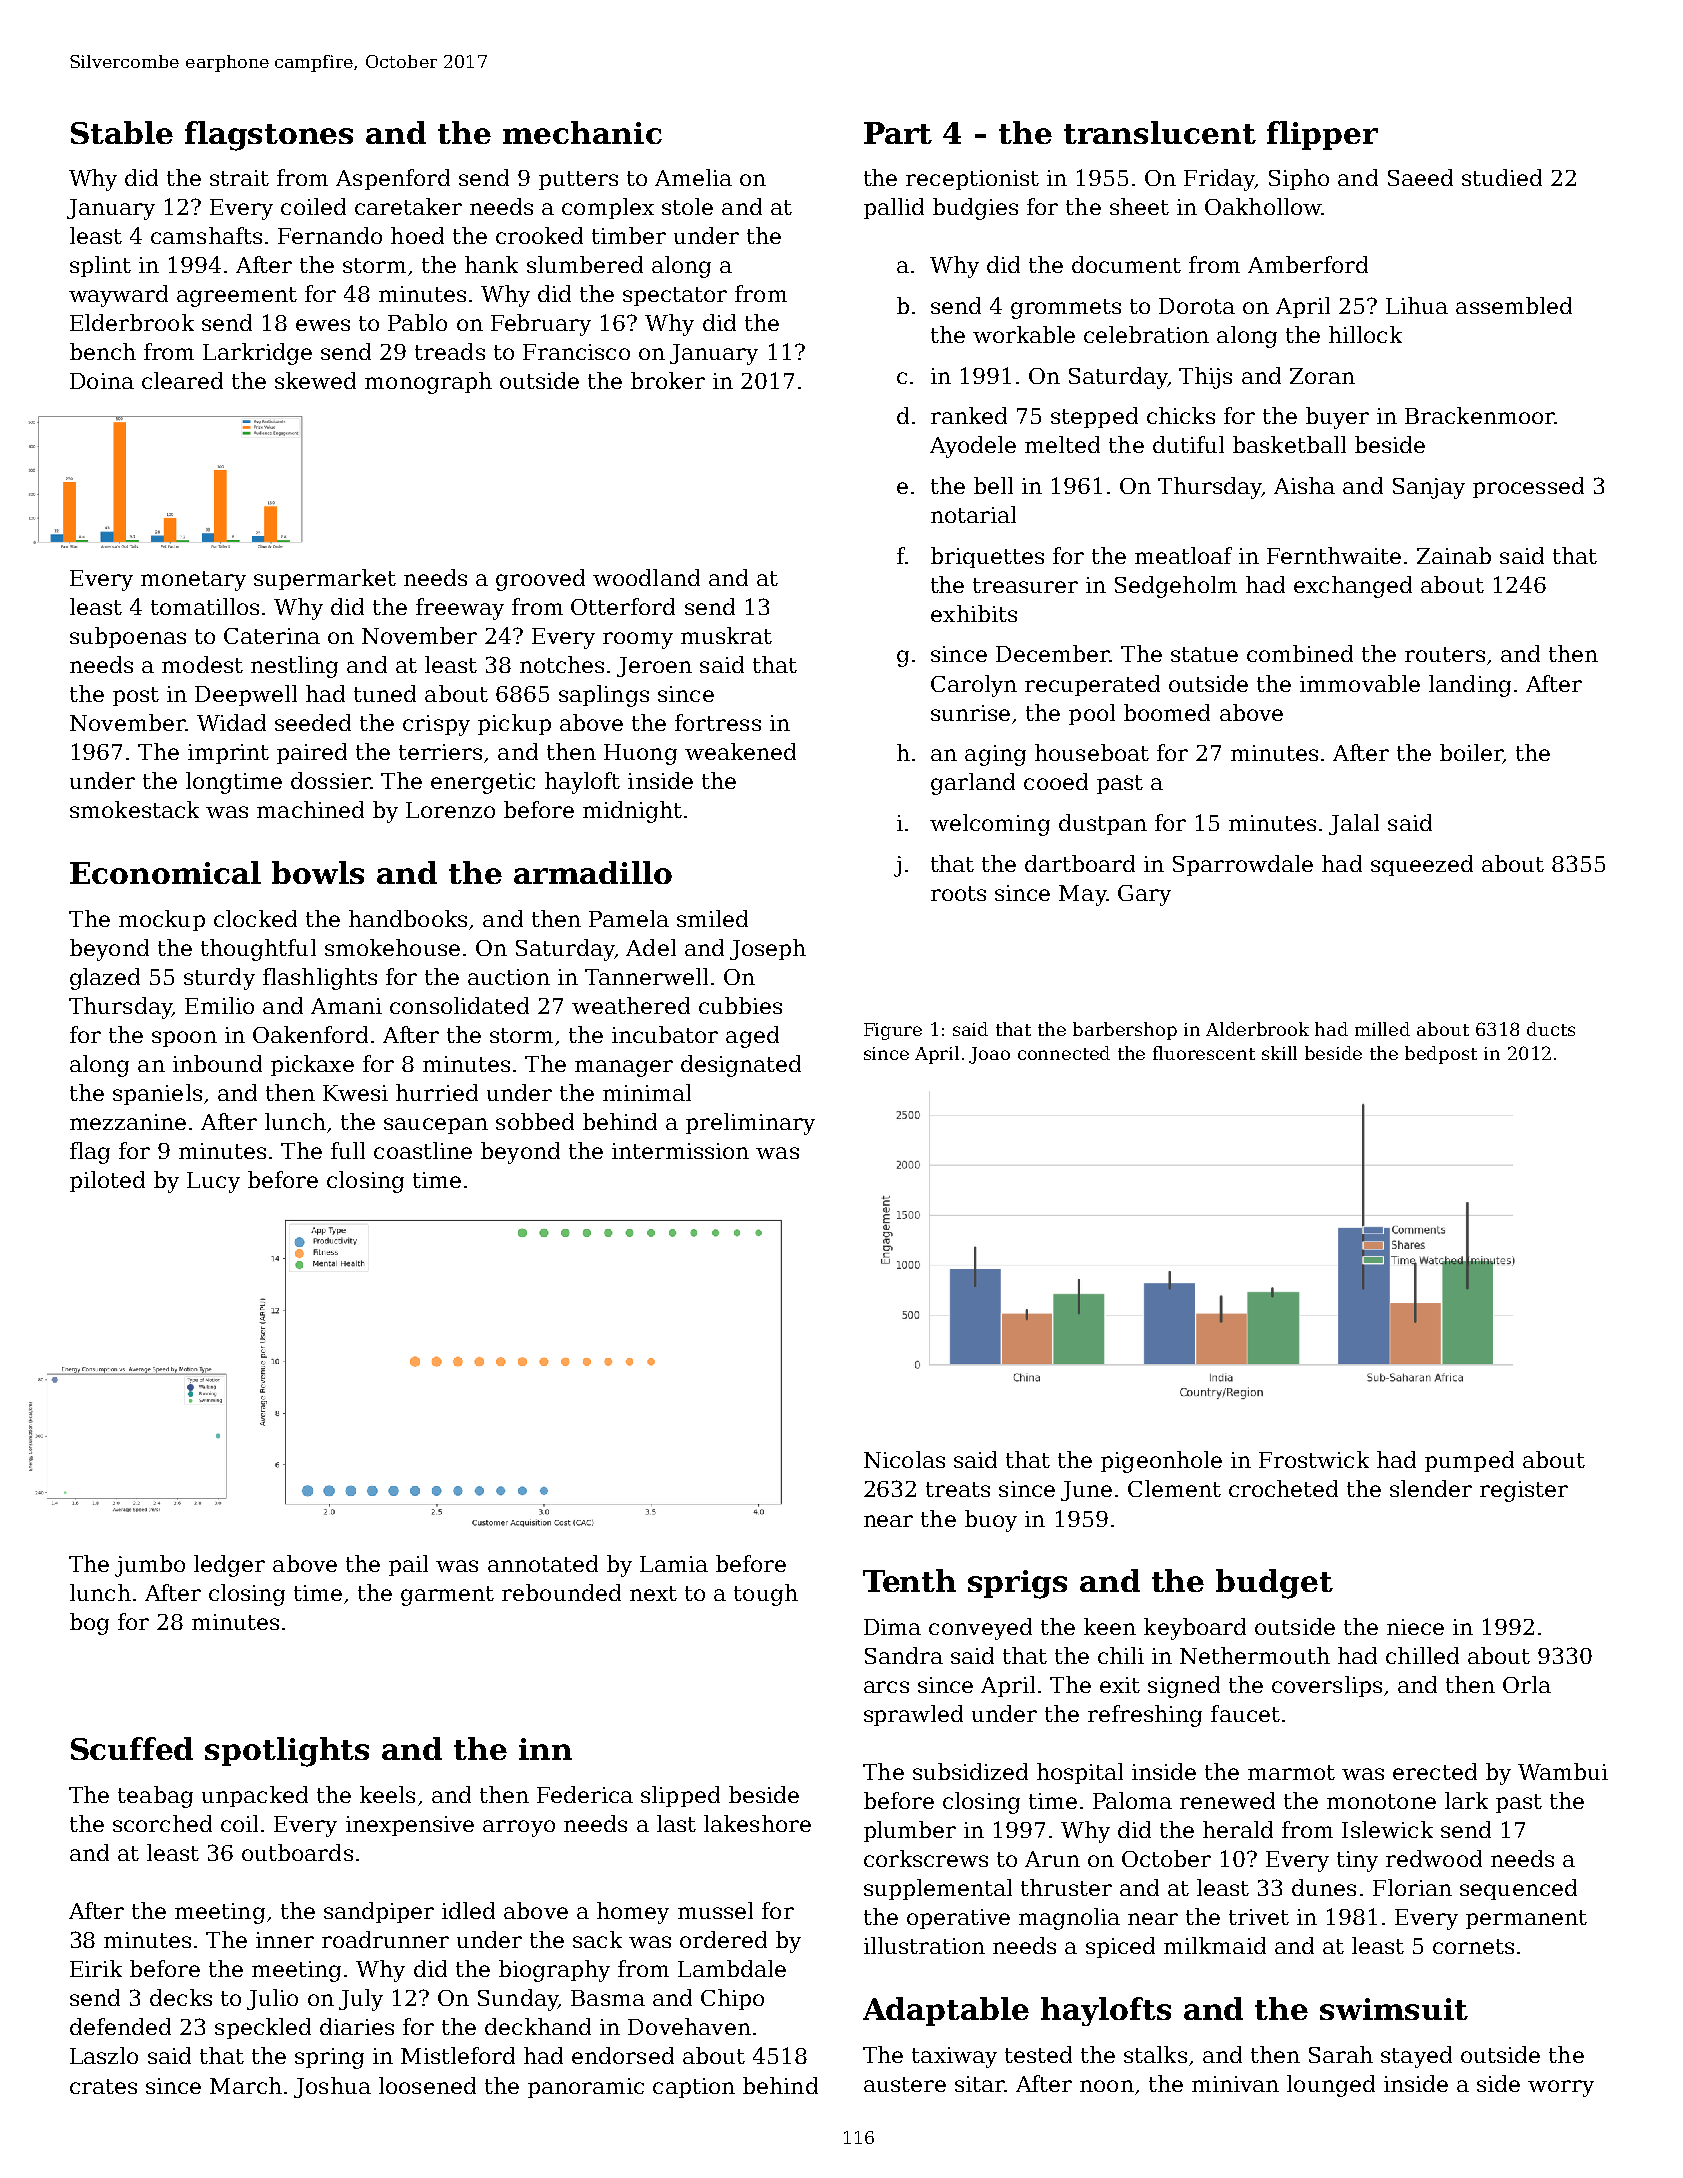 The width and height of the document is (1683, 2178). I want to click on strait, so click(239, 178).
